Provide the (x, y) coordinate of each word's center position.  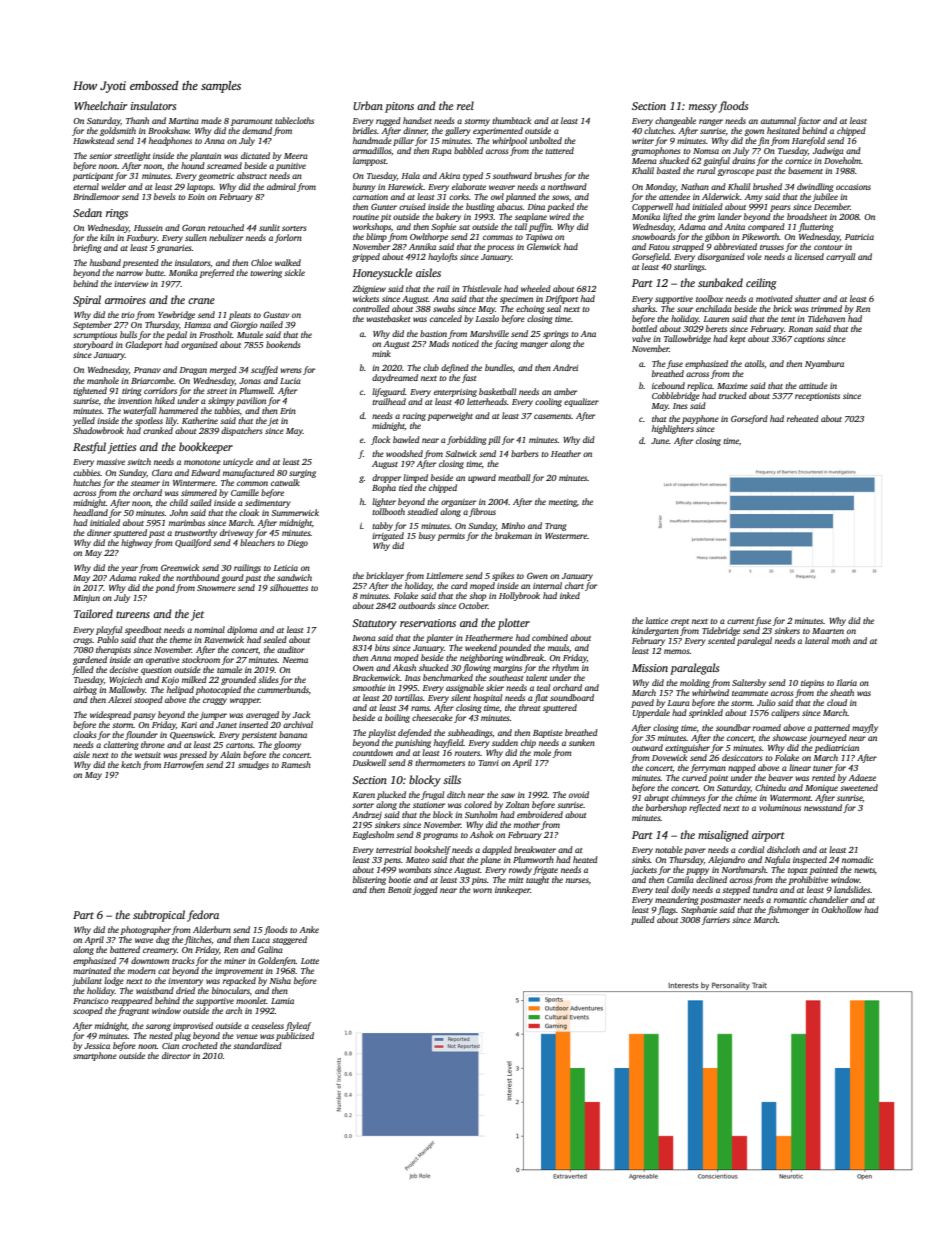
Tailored (93, 613)
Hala (411, 175)
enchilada (714, 308)
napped (742, 768)
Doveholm (842, 160)
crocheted (200, 1045)
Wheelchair (100, 105)
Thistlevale (482, 288)
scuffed (264, 370)
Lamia (282, 1001)
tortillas (409, 697)
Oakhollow (841, 909)
